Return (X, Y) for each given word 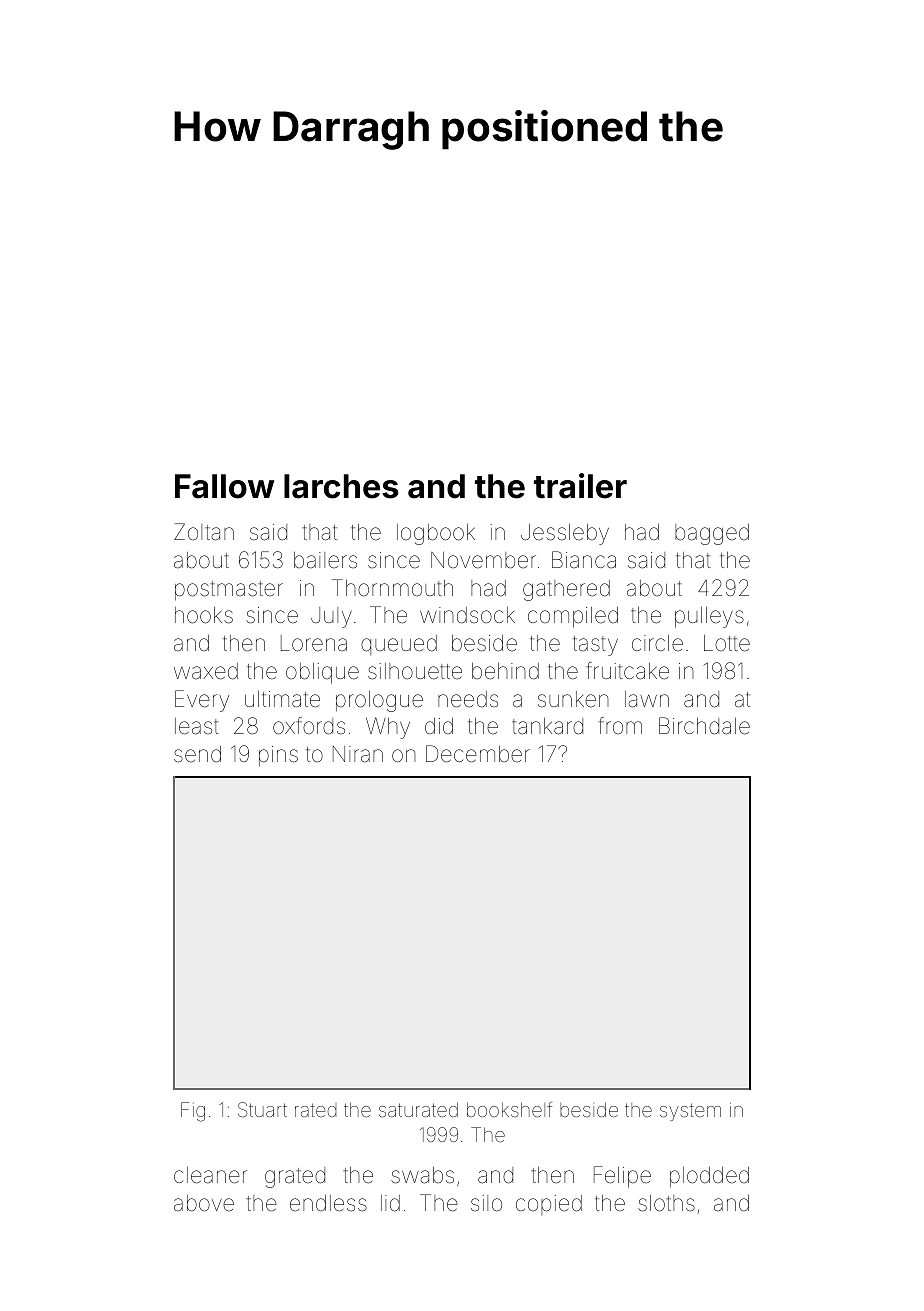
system (690, 1112)
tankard (547, 726)
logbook (436, 534)
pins (278, 756)
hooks (204, 615)
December (478, 754)
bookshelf (509, 1109)
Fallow (224, 486)
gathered (566, 590)
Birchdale (704, 726)
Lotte (727, 643)
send (197, 754)
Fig (193, 1112)
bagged (712, 534)
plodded (709, 1177)
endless (328, 1203)
